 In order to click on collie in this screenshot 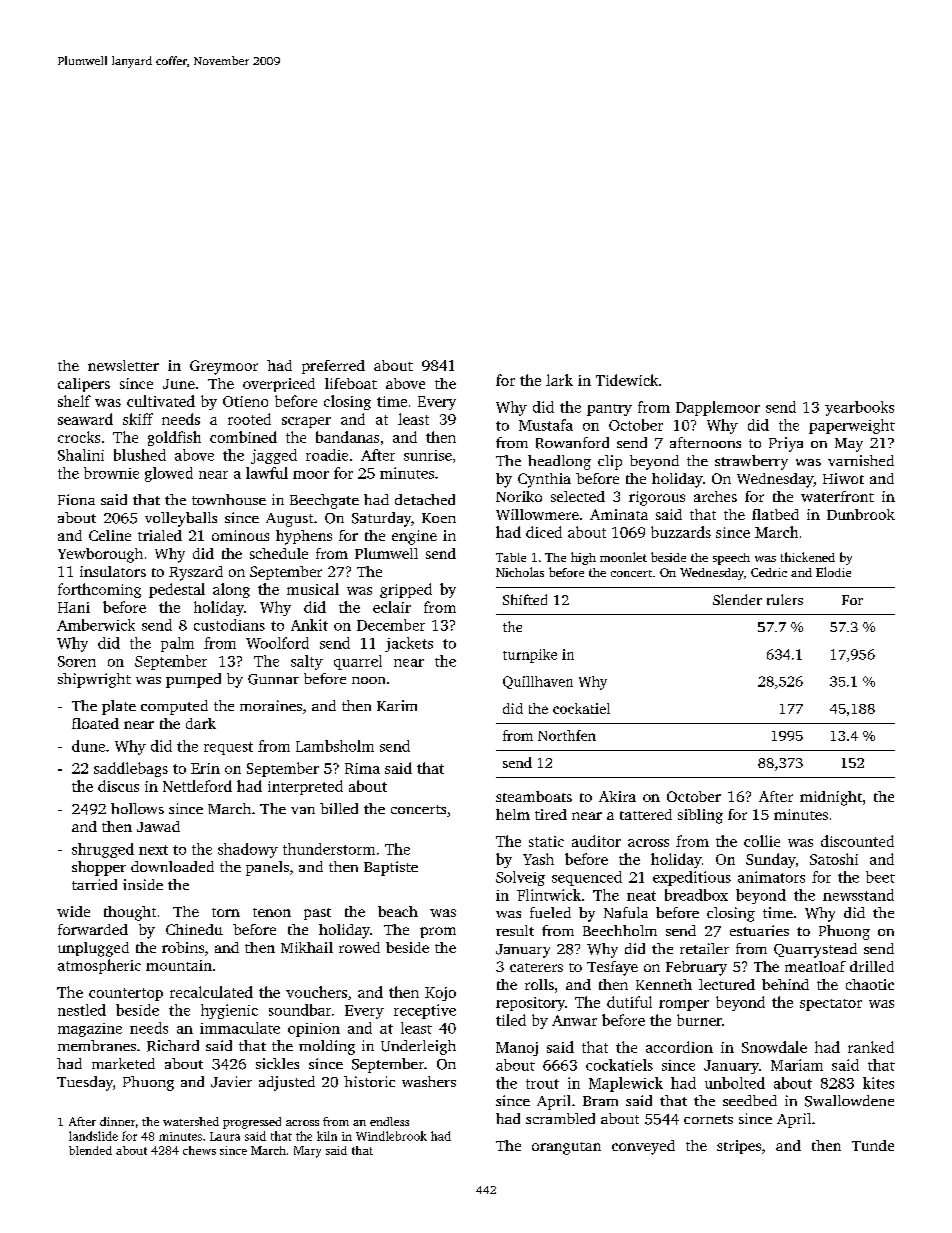, I will do `click(762, 841)`.
